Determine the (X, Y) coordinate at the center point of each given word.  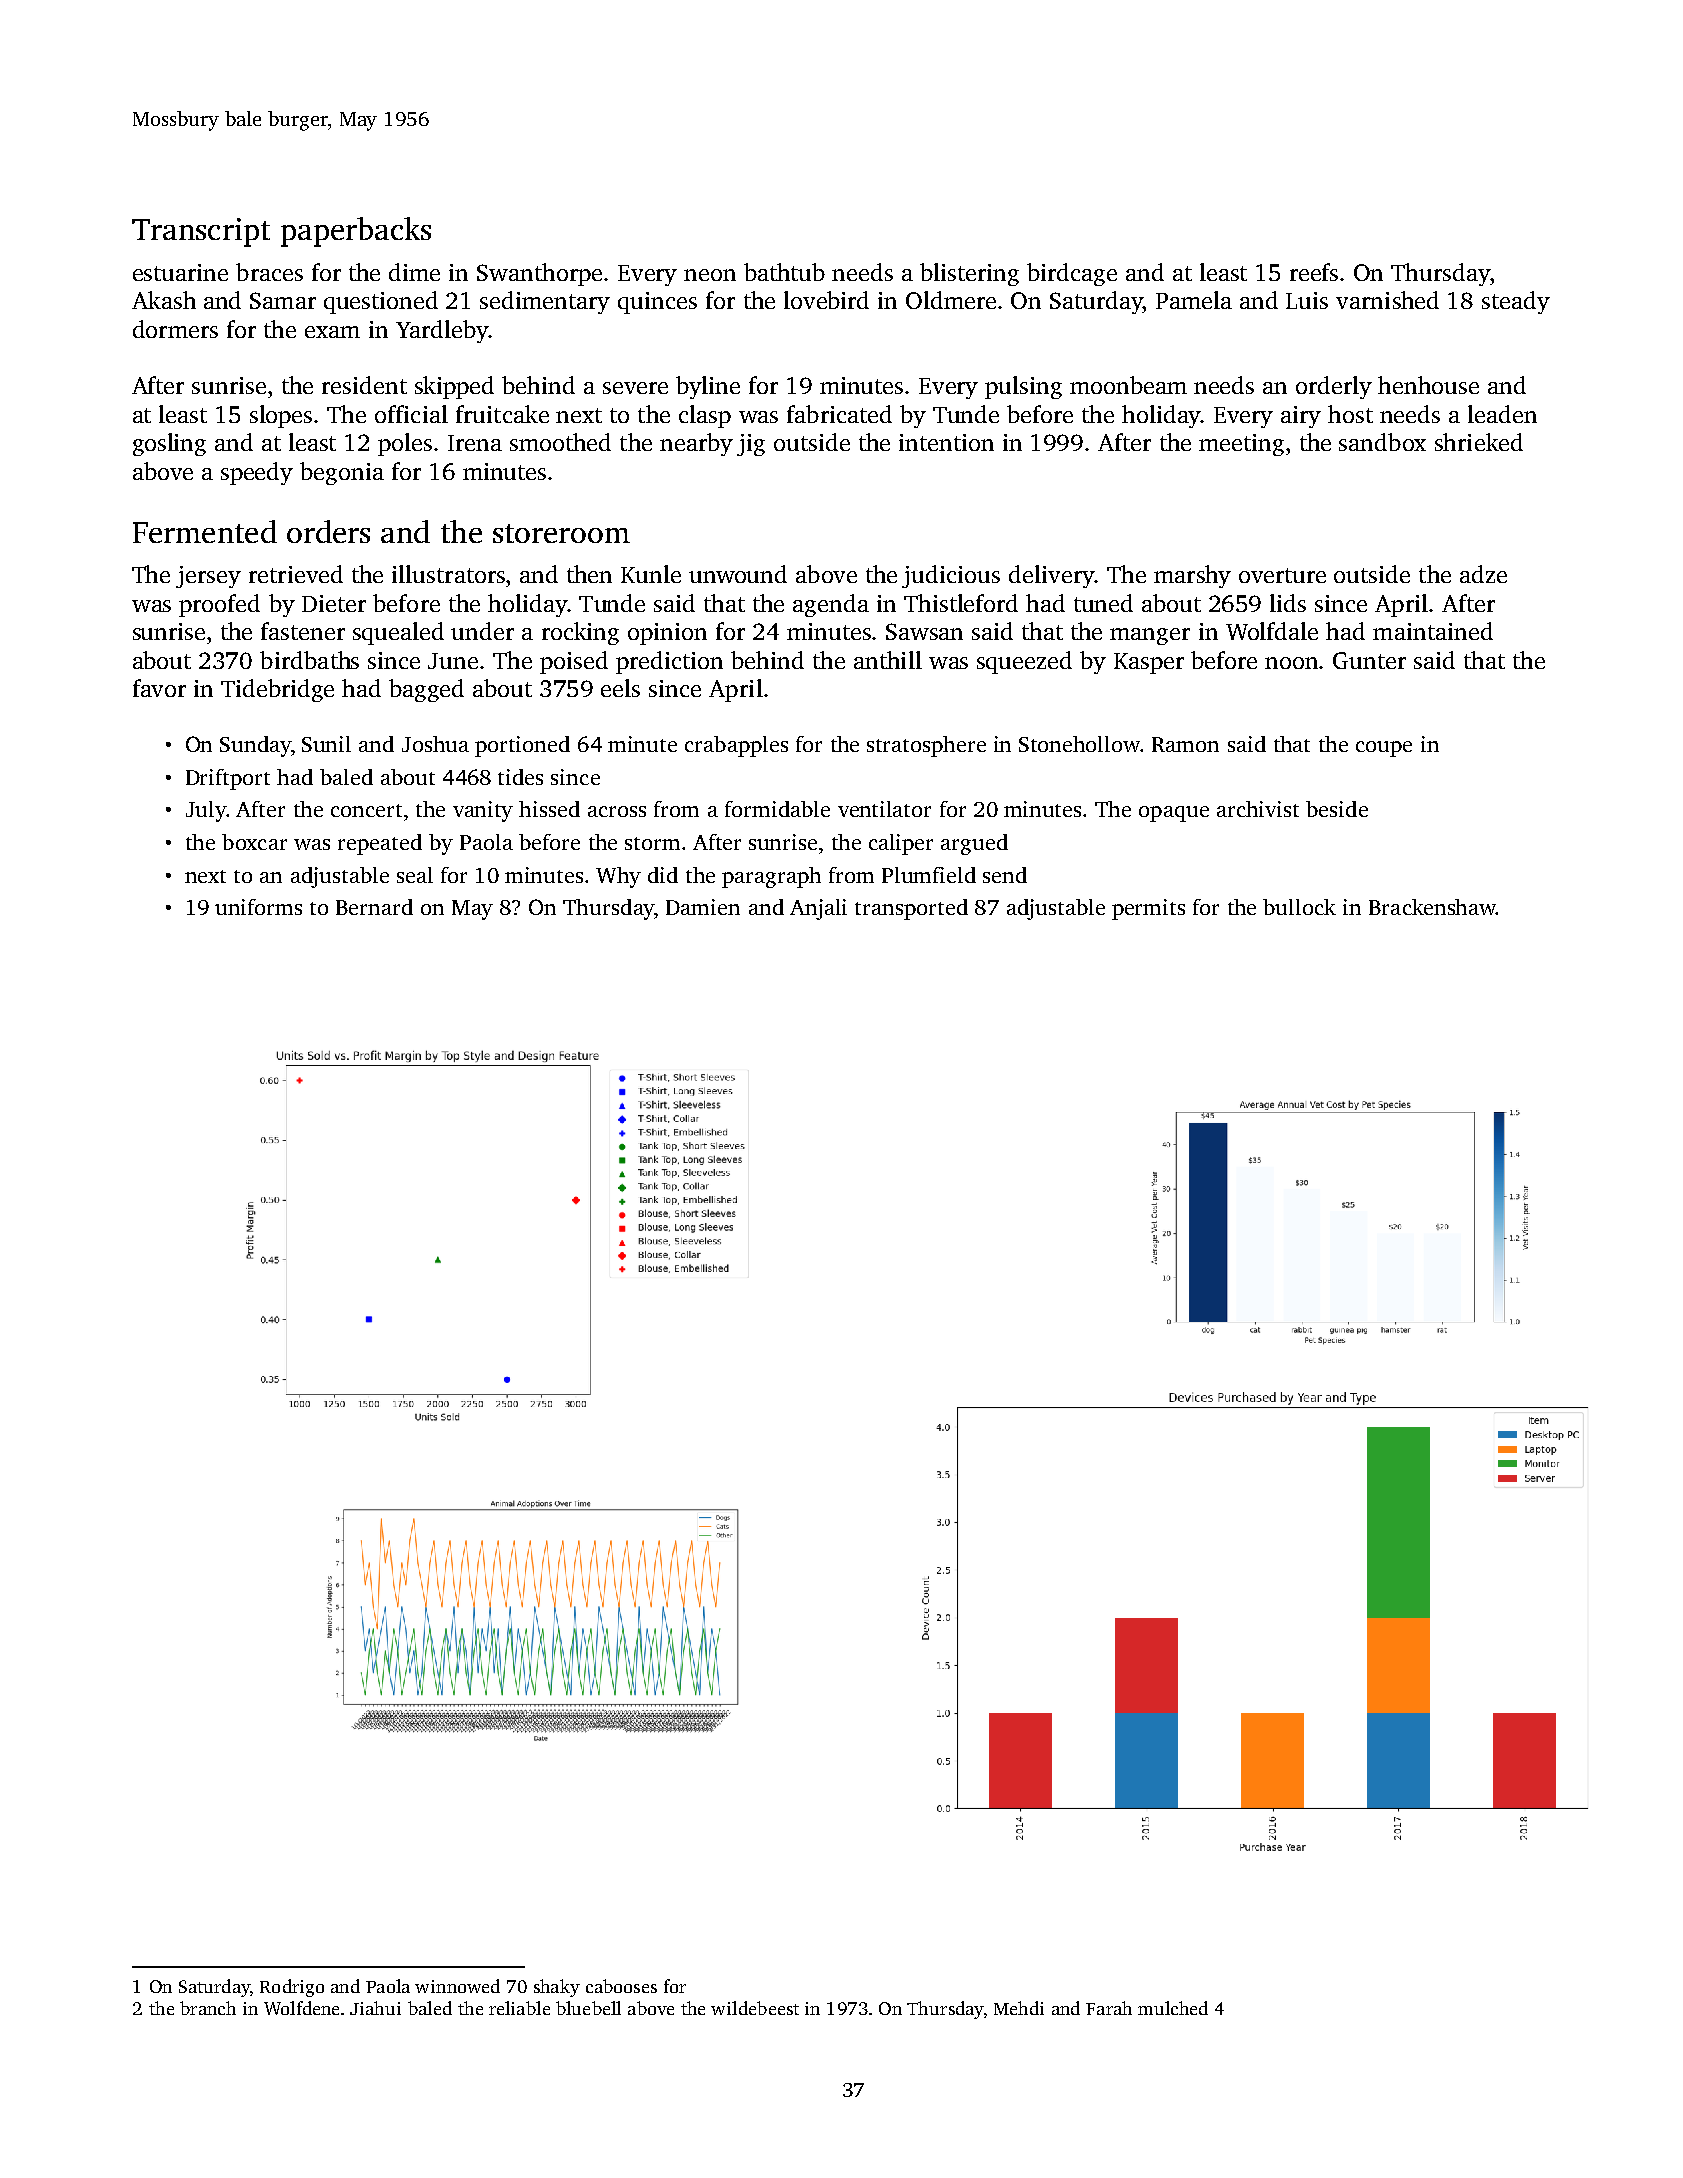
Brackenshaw (1432, 907)
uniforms (258, 907)
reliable (519, 2008)
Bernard (374, 907)
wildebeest (755, 2008)
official (411, 414)
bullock (1299, 907)
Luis (1307, 300)
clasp (705, 416)
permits (1148, 909)
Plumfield (929, 875)
